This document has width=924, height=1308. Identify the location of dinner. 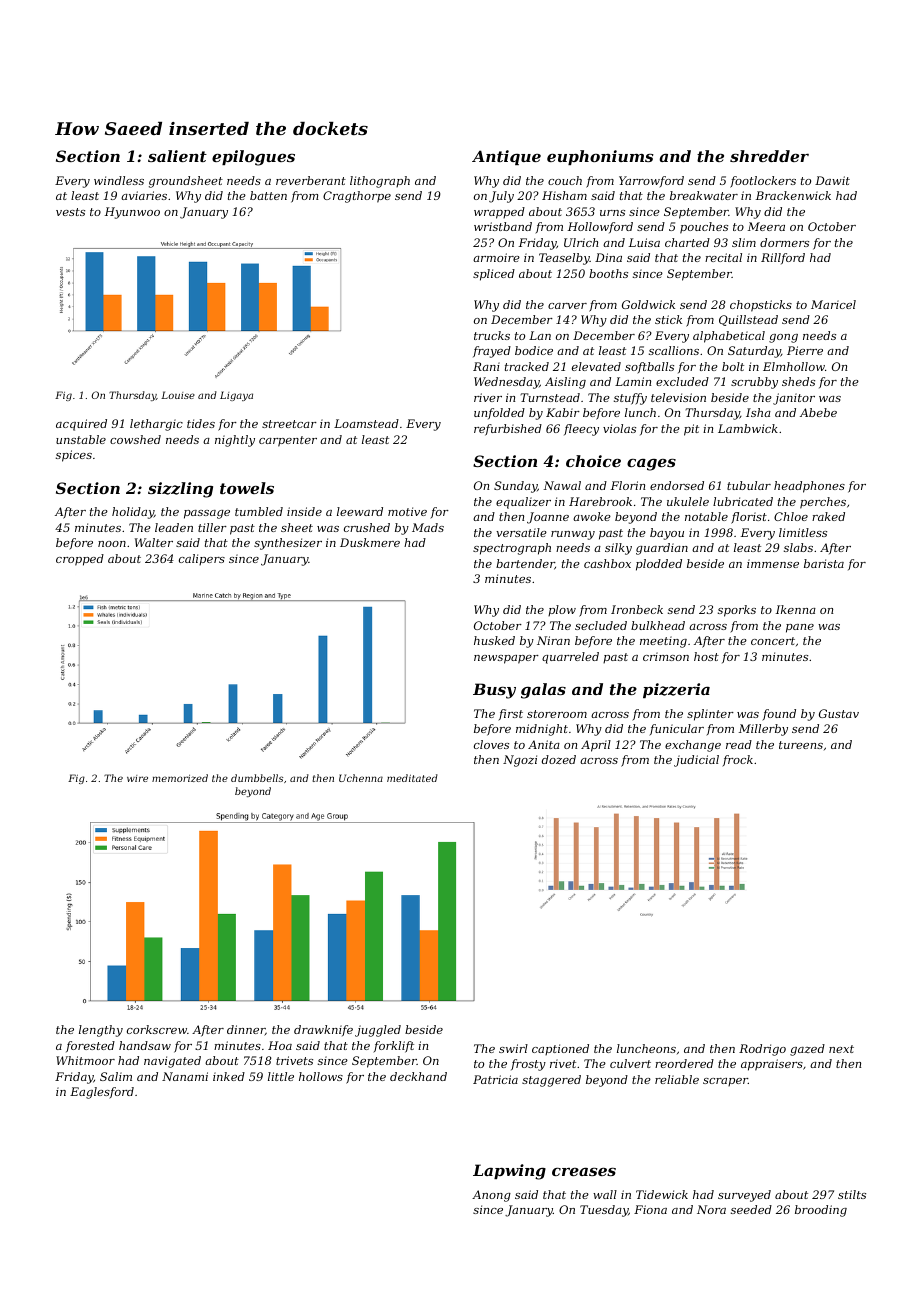
(246, 1030).
